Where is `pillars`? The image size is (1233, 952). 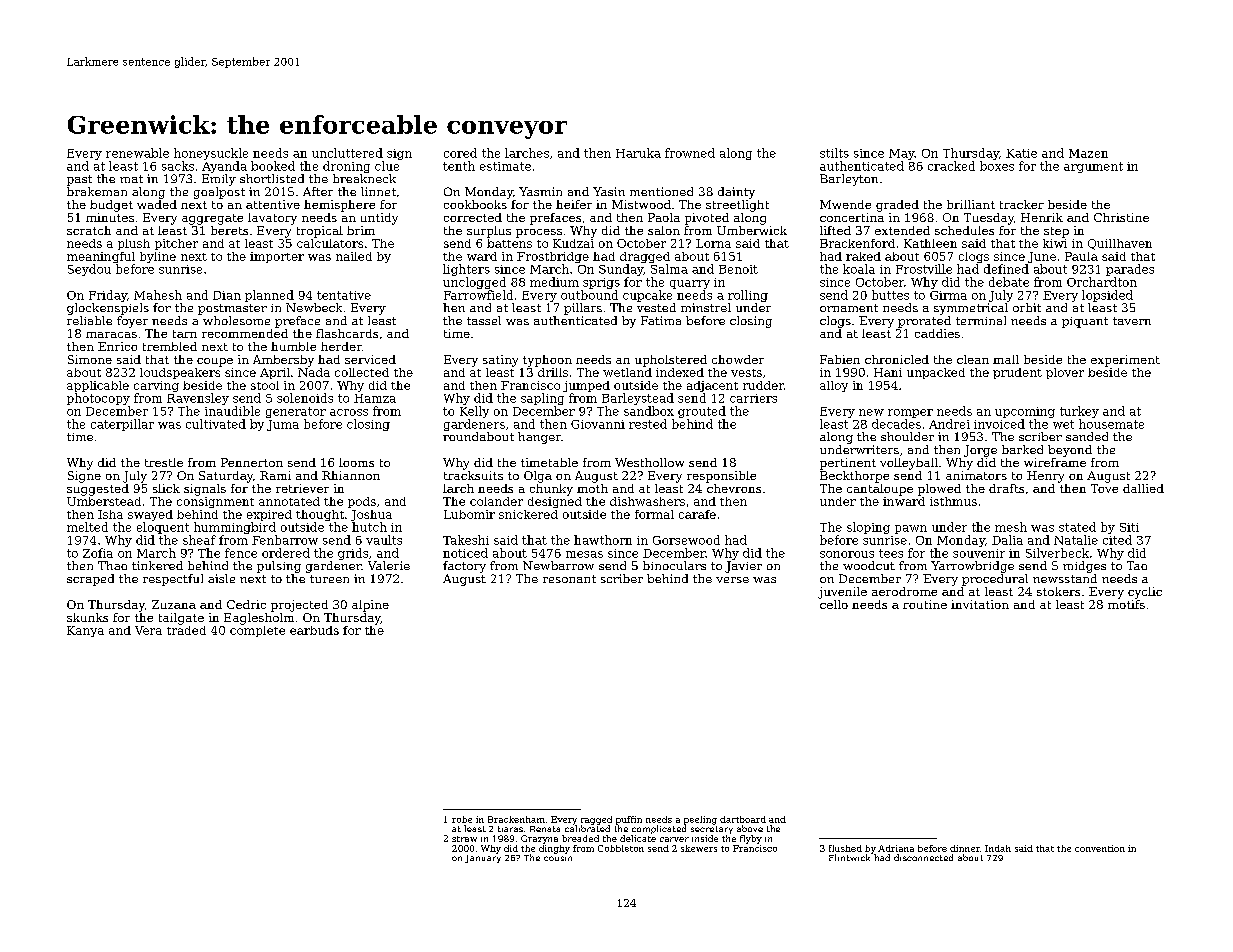
pillars is located at coordinates (583, 309).
